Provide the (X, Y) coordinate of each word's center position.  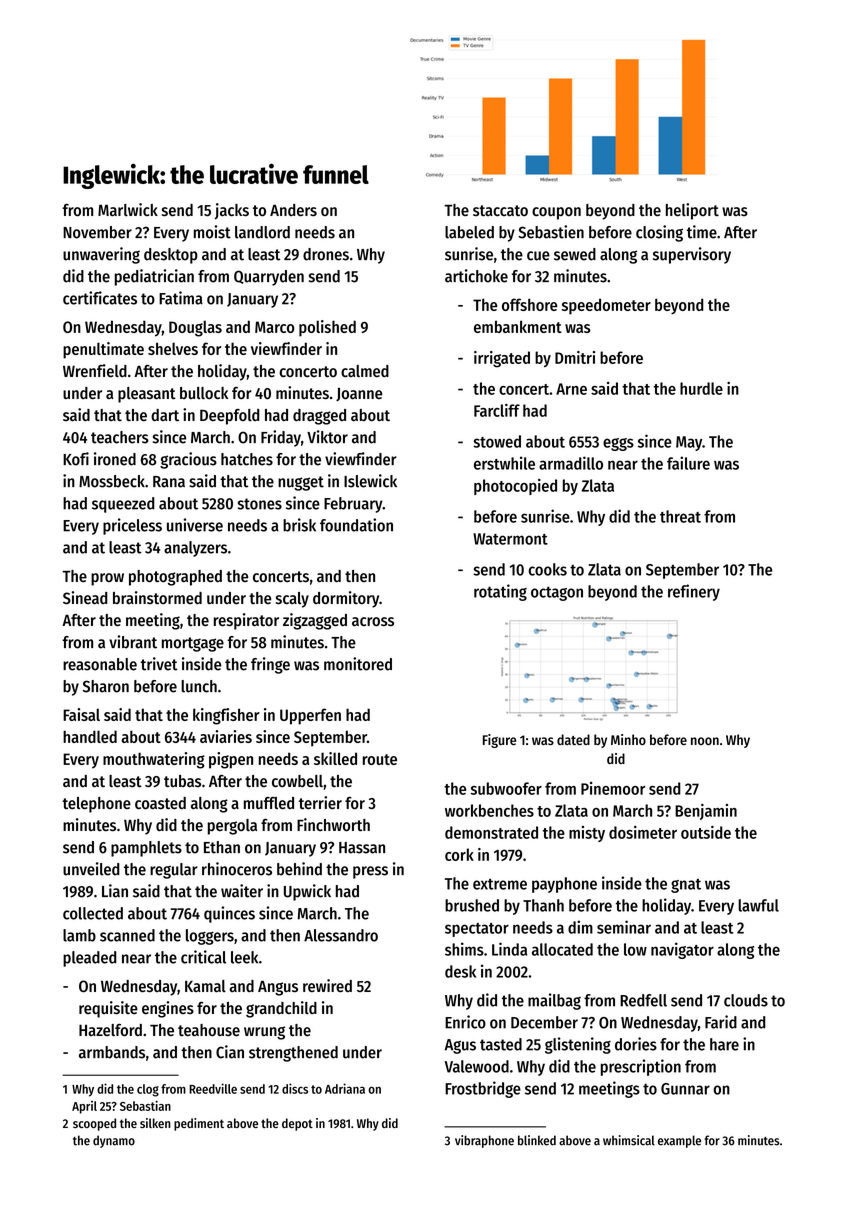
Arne (571, 389)
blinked (537, 1140)
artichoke (476, 276)
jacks (232, 211)
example (679, 1141)
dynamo (114, 1141)
